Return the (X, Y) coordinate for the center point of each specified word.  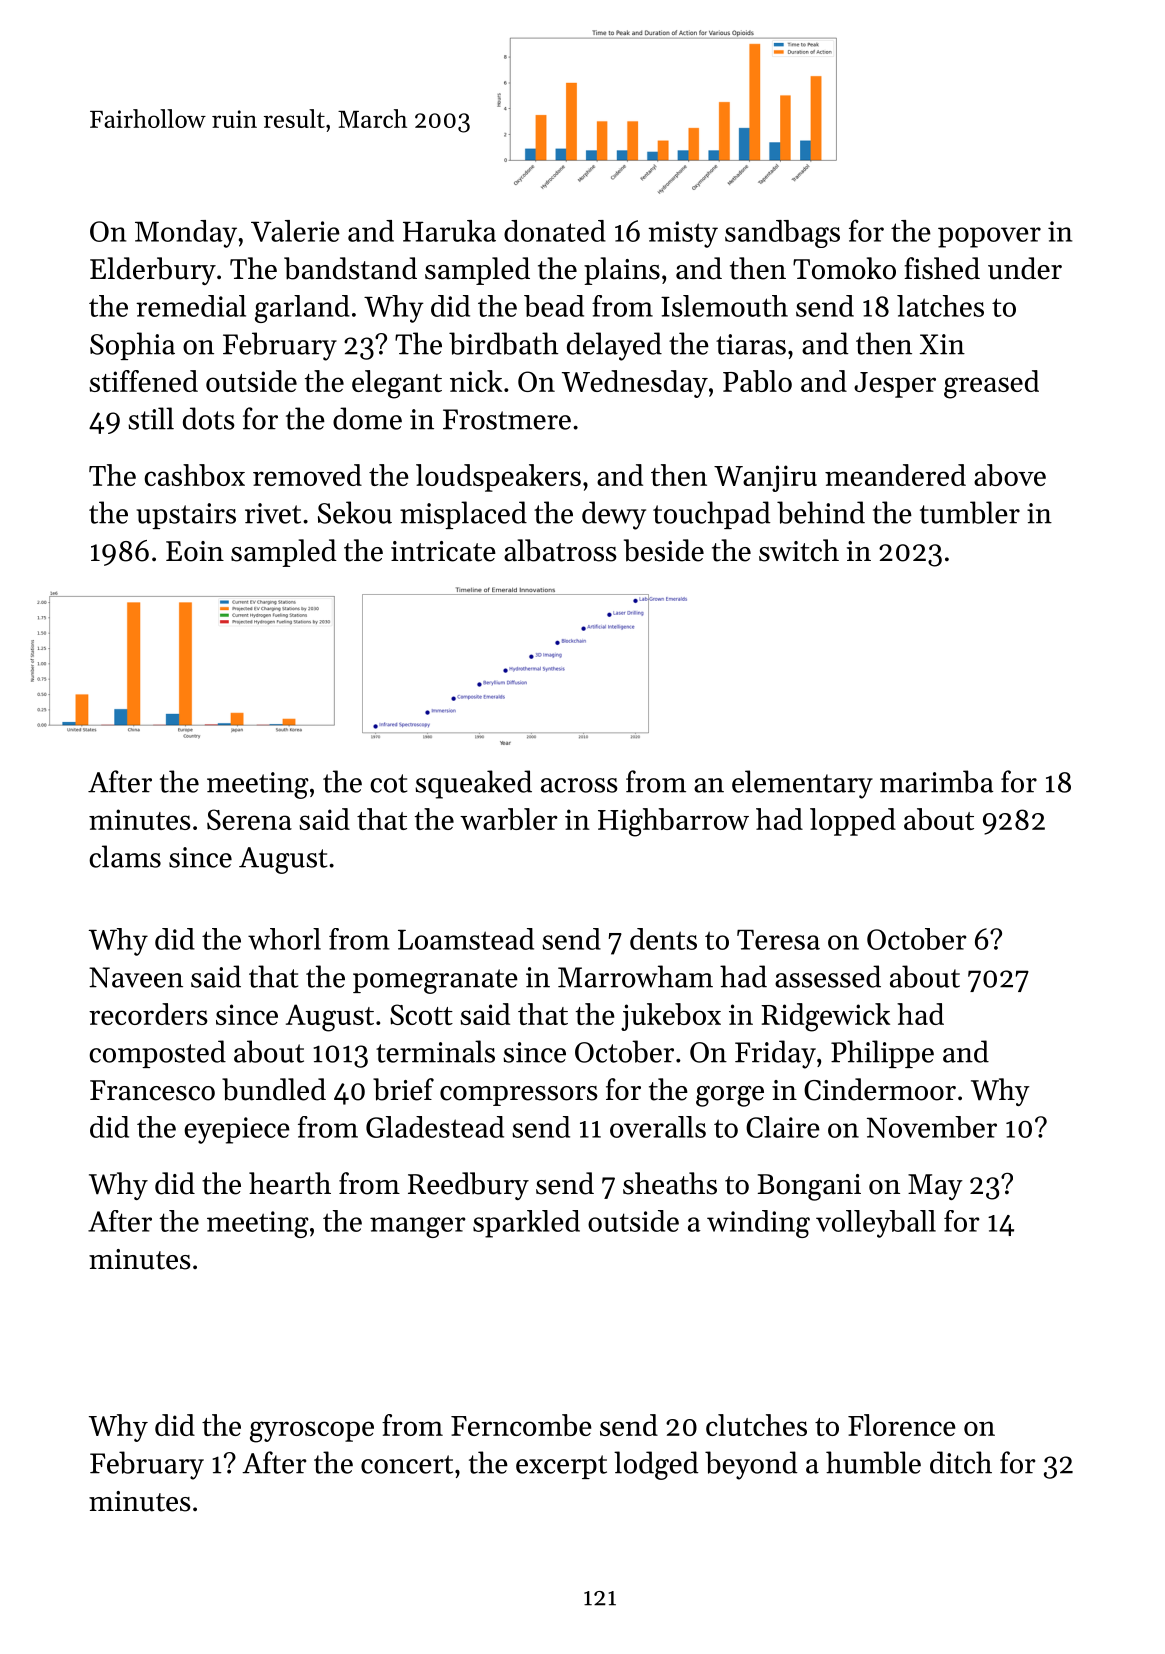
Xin (942, 344)
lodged (656, 1465)
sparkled (526, 1224)
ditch (961, 1462)
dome (367, 418)
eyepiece (237, 1130)
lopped (853, 822)
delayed (614, 346)
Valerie (295, 231)
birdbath (503, 343)
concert (407, 1464)
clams (125, 856)
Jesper (895, 385)
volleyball (876, 1224)
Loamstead (466, 939)
